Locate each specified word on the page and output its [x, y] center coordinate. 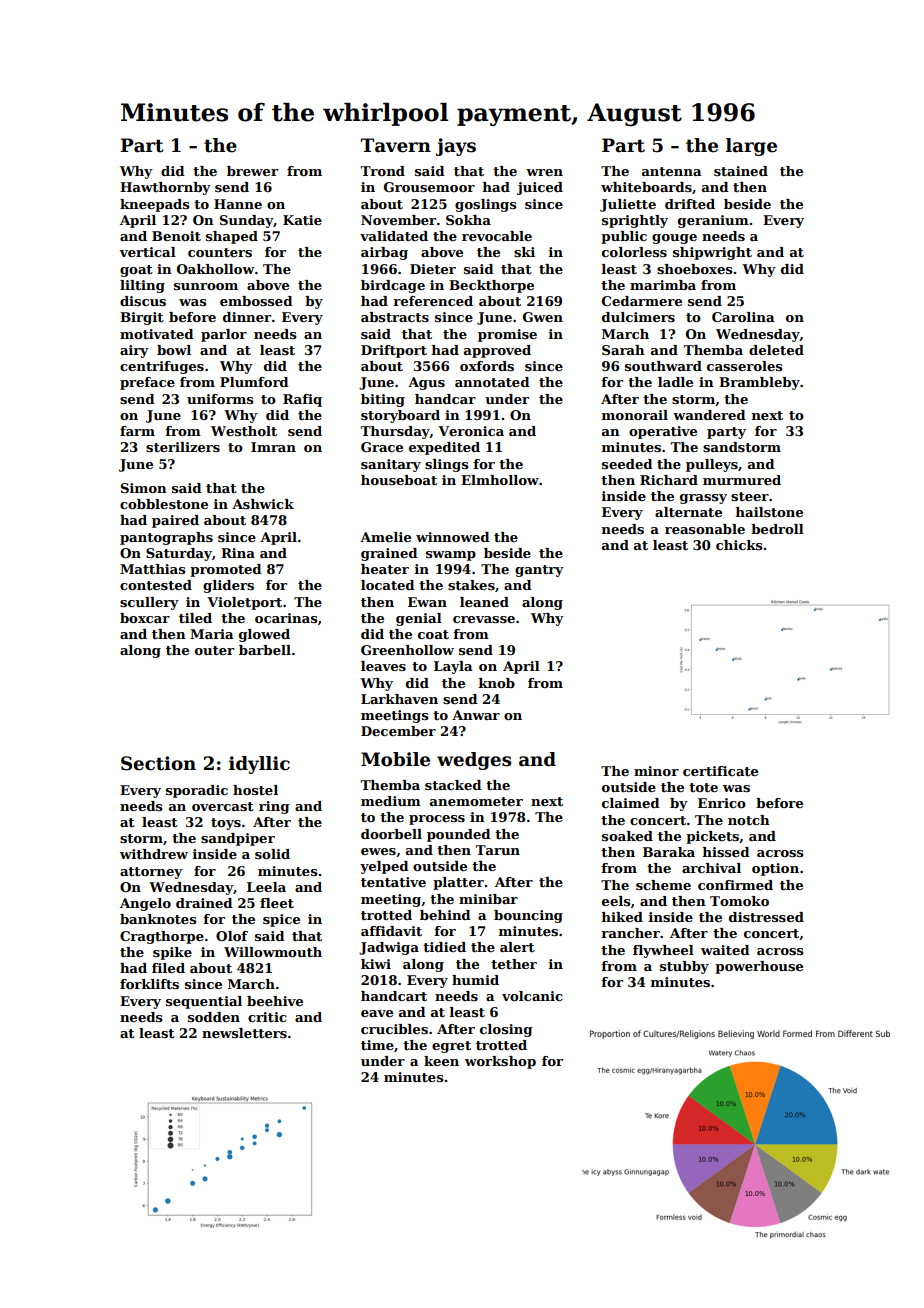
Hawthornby [165, 188]
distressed [766, 917]
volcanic [532, 996]
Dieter [433, 269]
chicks [739, 545]
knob [497, 683]
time [377, 1045]
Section [158, 763]
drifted [690, 204]
